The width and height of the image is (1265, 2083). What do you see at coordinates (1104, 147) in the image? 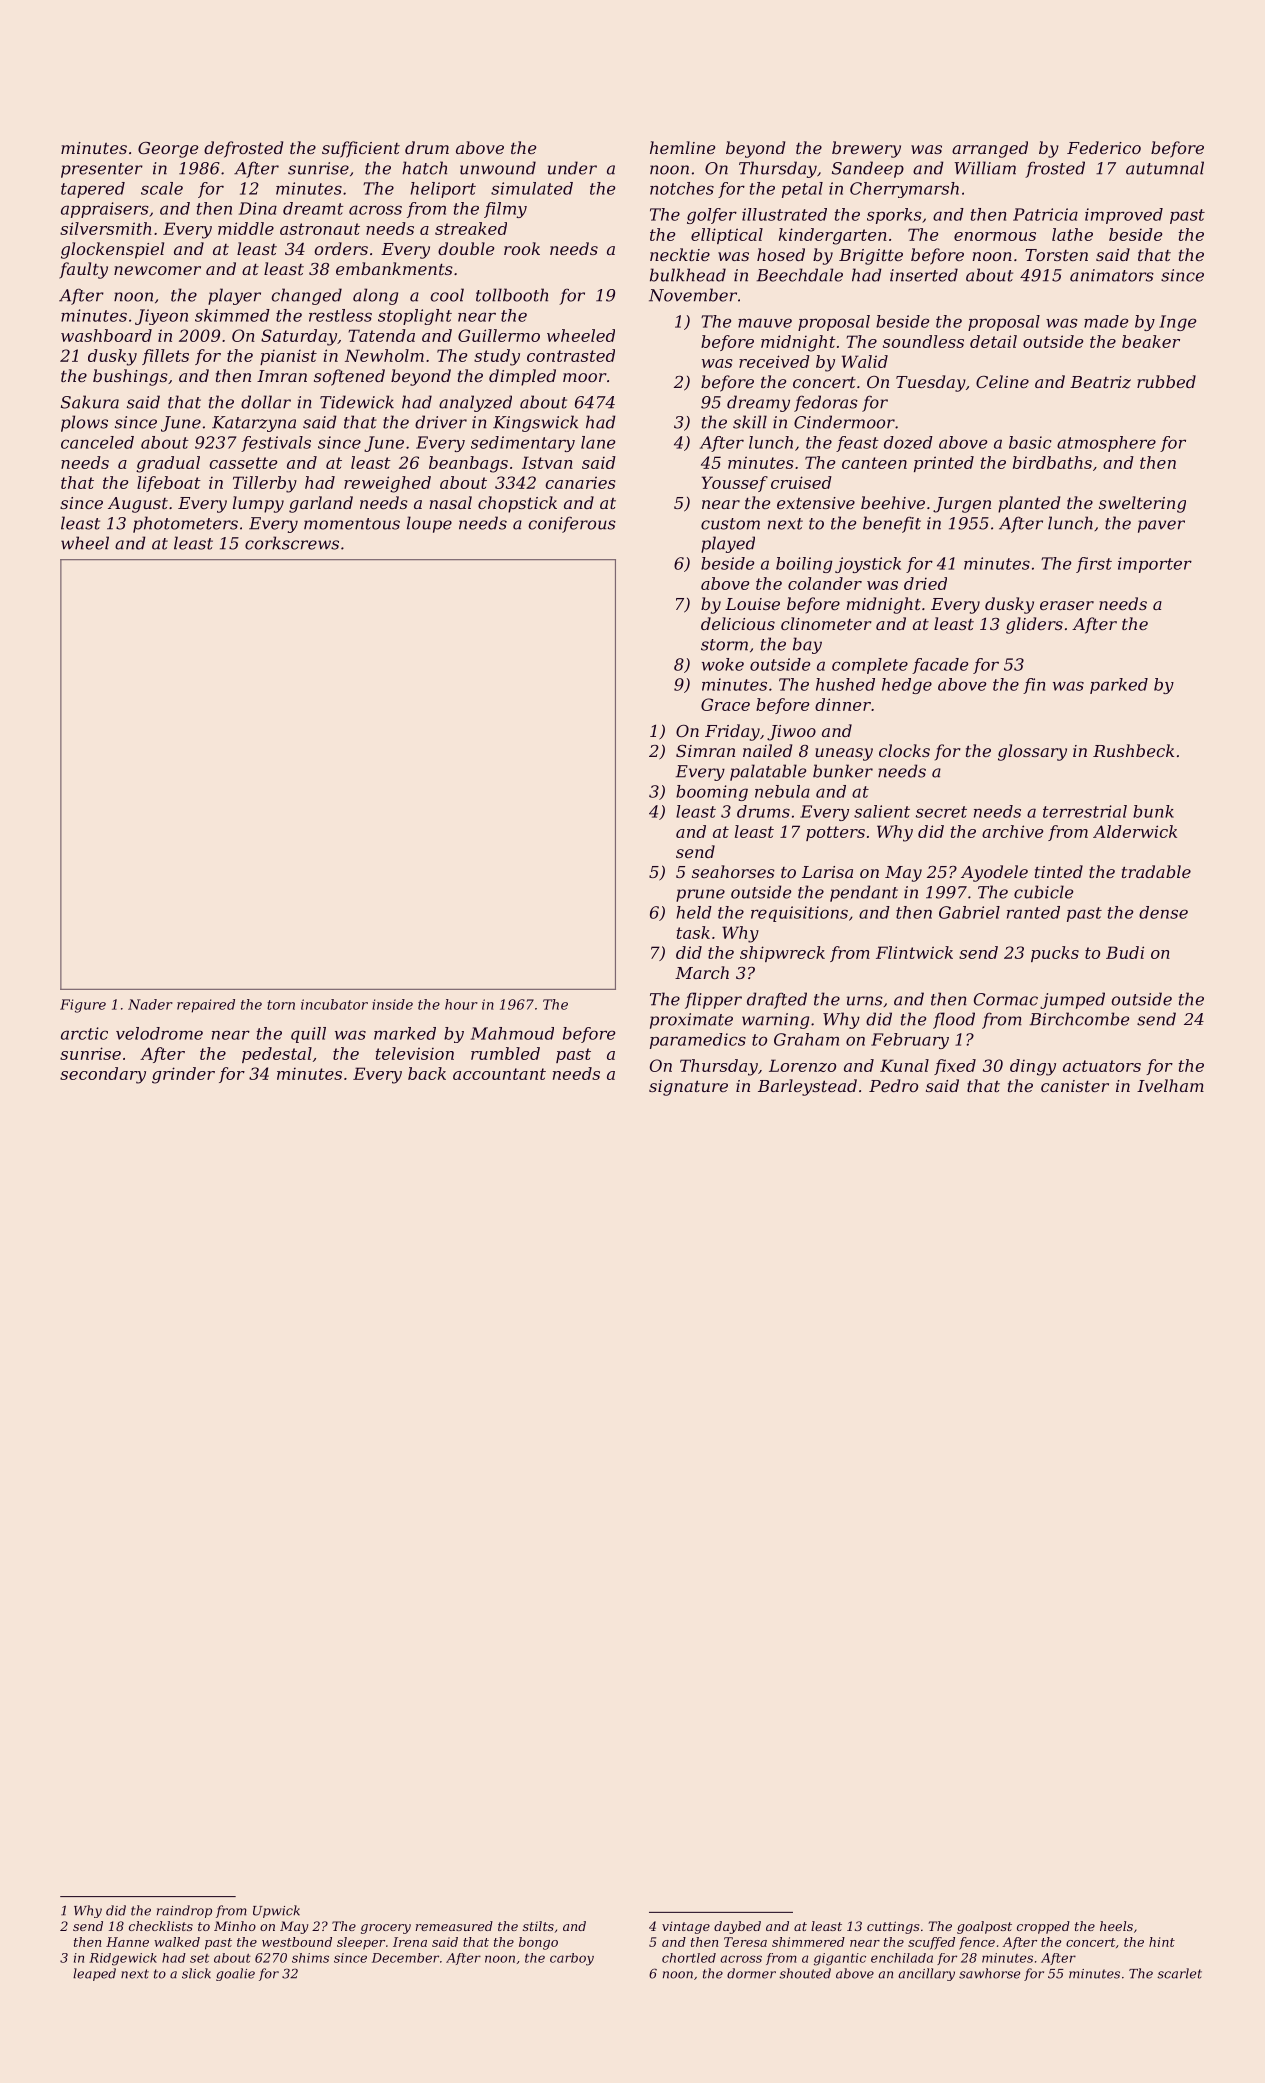
I see `Federico` at bounding box center [1104, 147].
